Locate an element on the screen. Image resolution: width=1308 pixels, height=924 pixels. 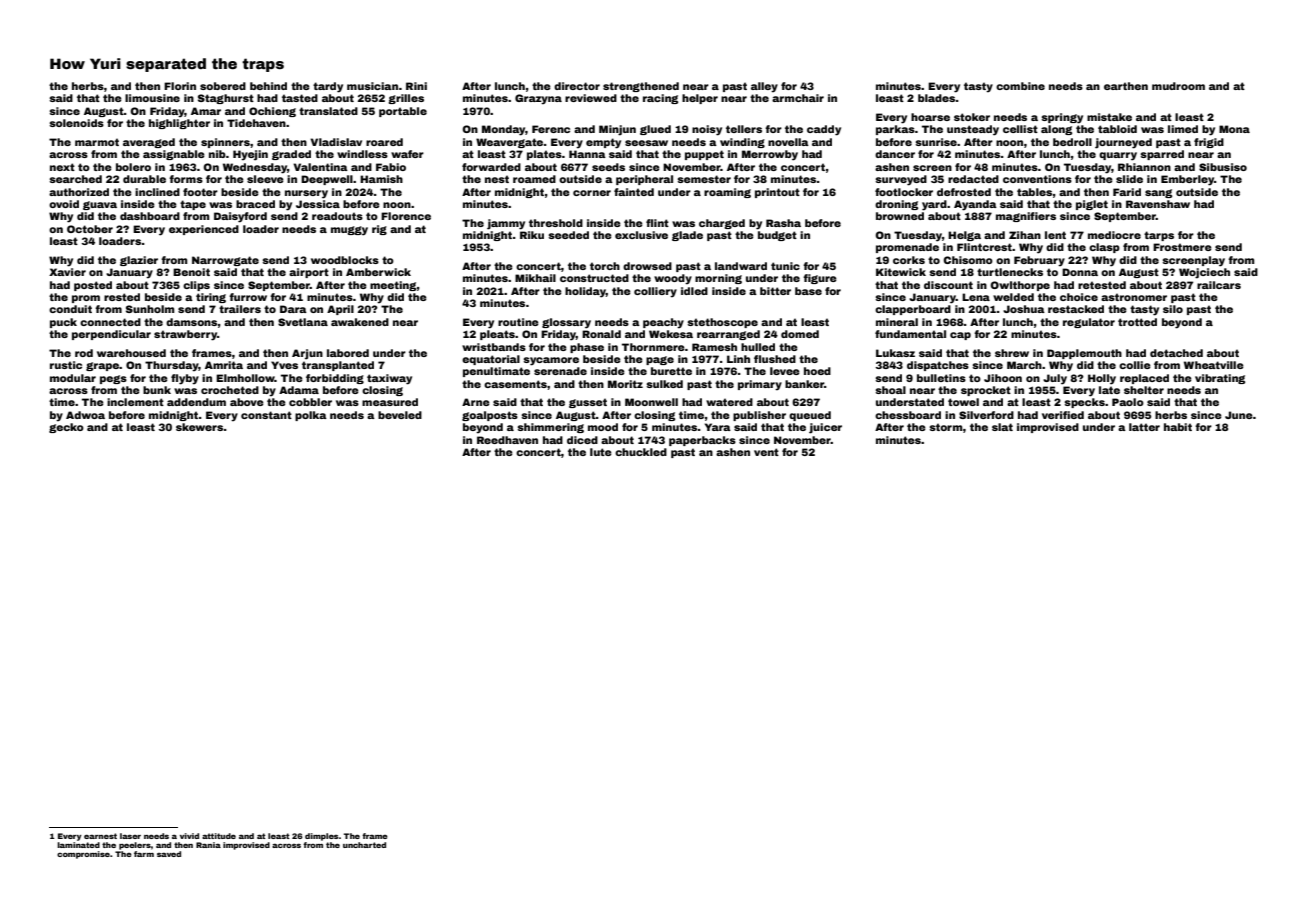
latter is located at coordinates (1144, 427).
